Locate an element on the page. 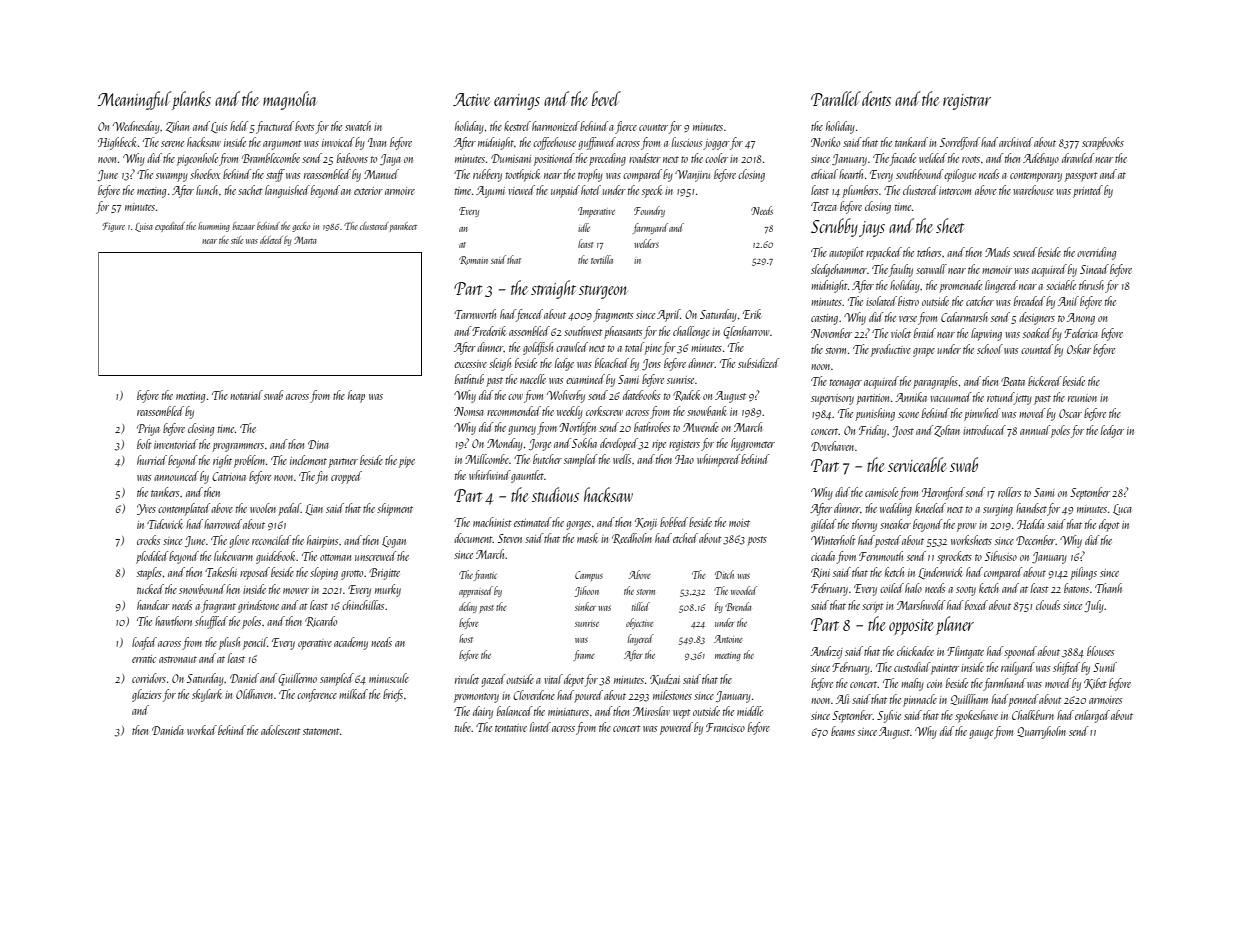  handcar is located at coordinates (153, 605).
